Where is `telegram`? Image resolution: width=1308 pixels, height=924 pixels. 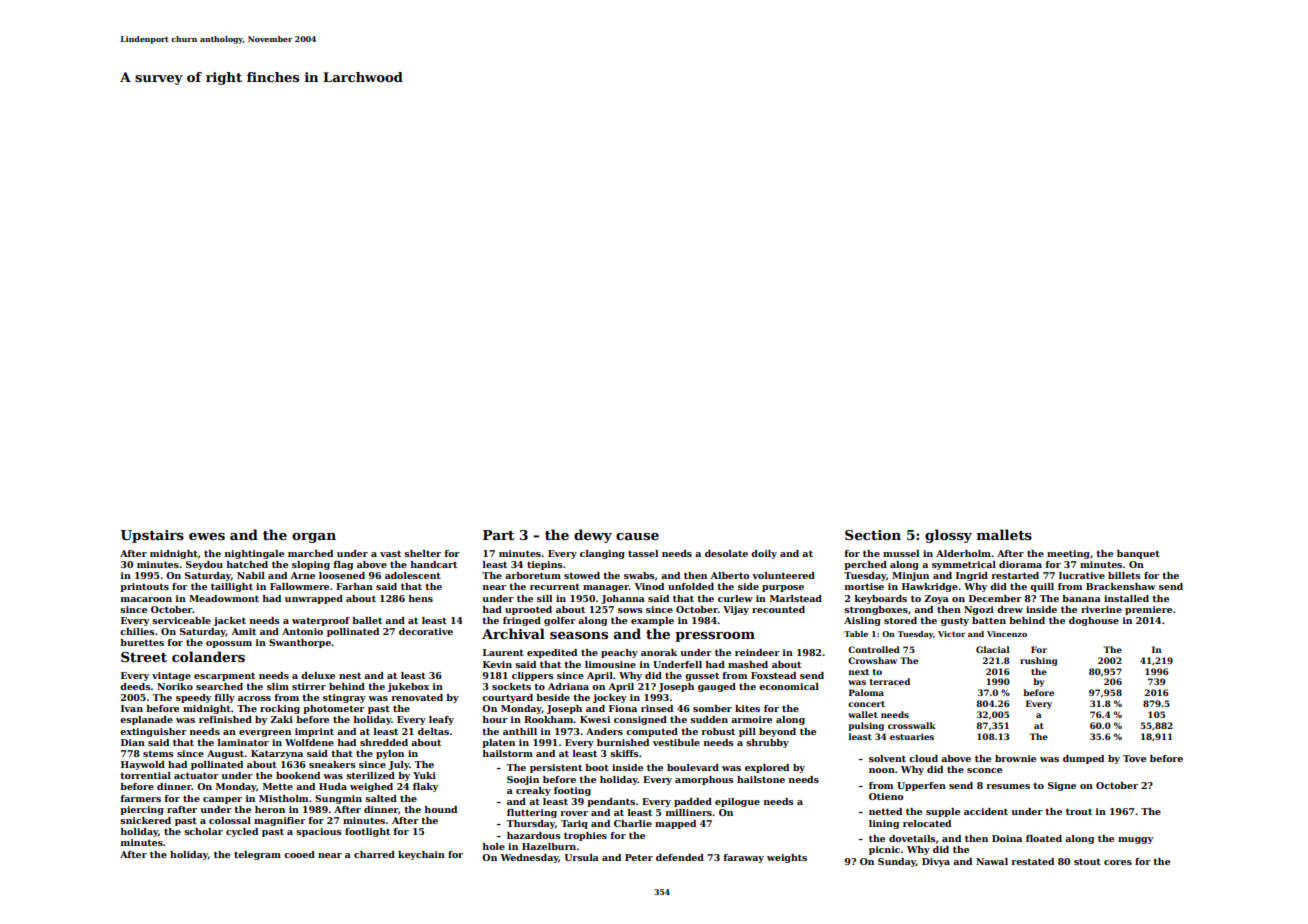 telegram is located at coordinates (257, 855).
